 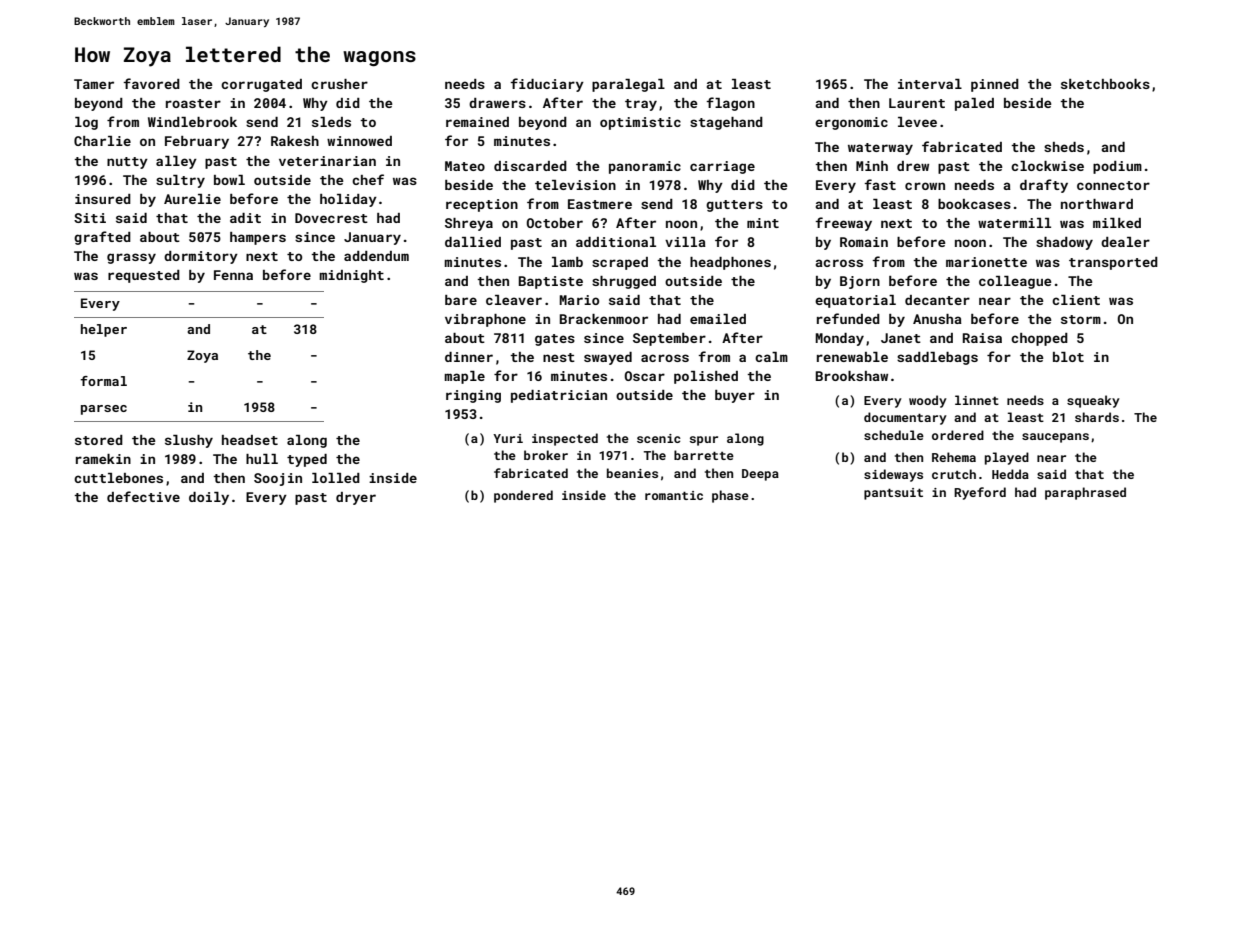 What do you see at coordinates (567, 262) in the screenshot?
I see `lamb` at bounding box center [567, 262].
